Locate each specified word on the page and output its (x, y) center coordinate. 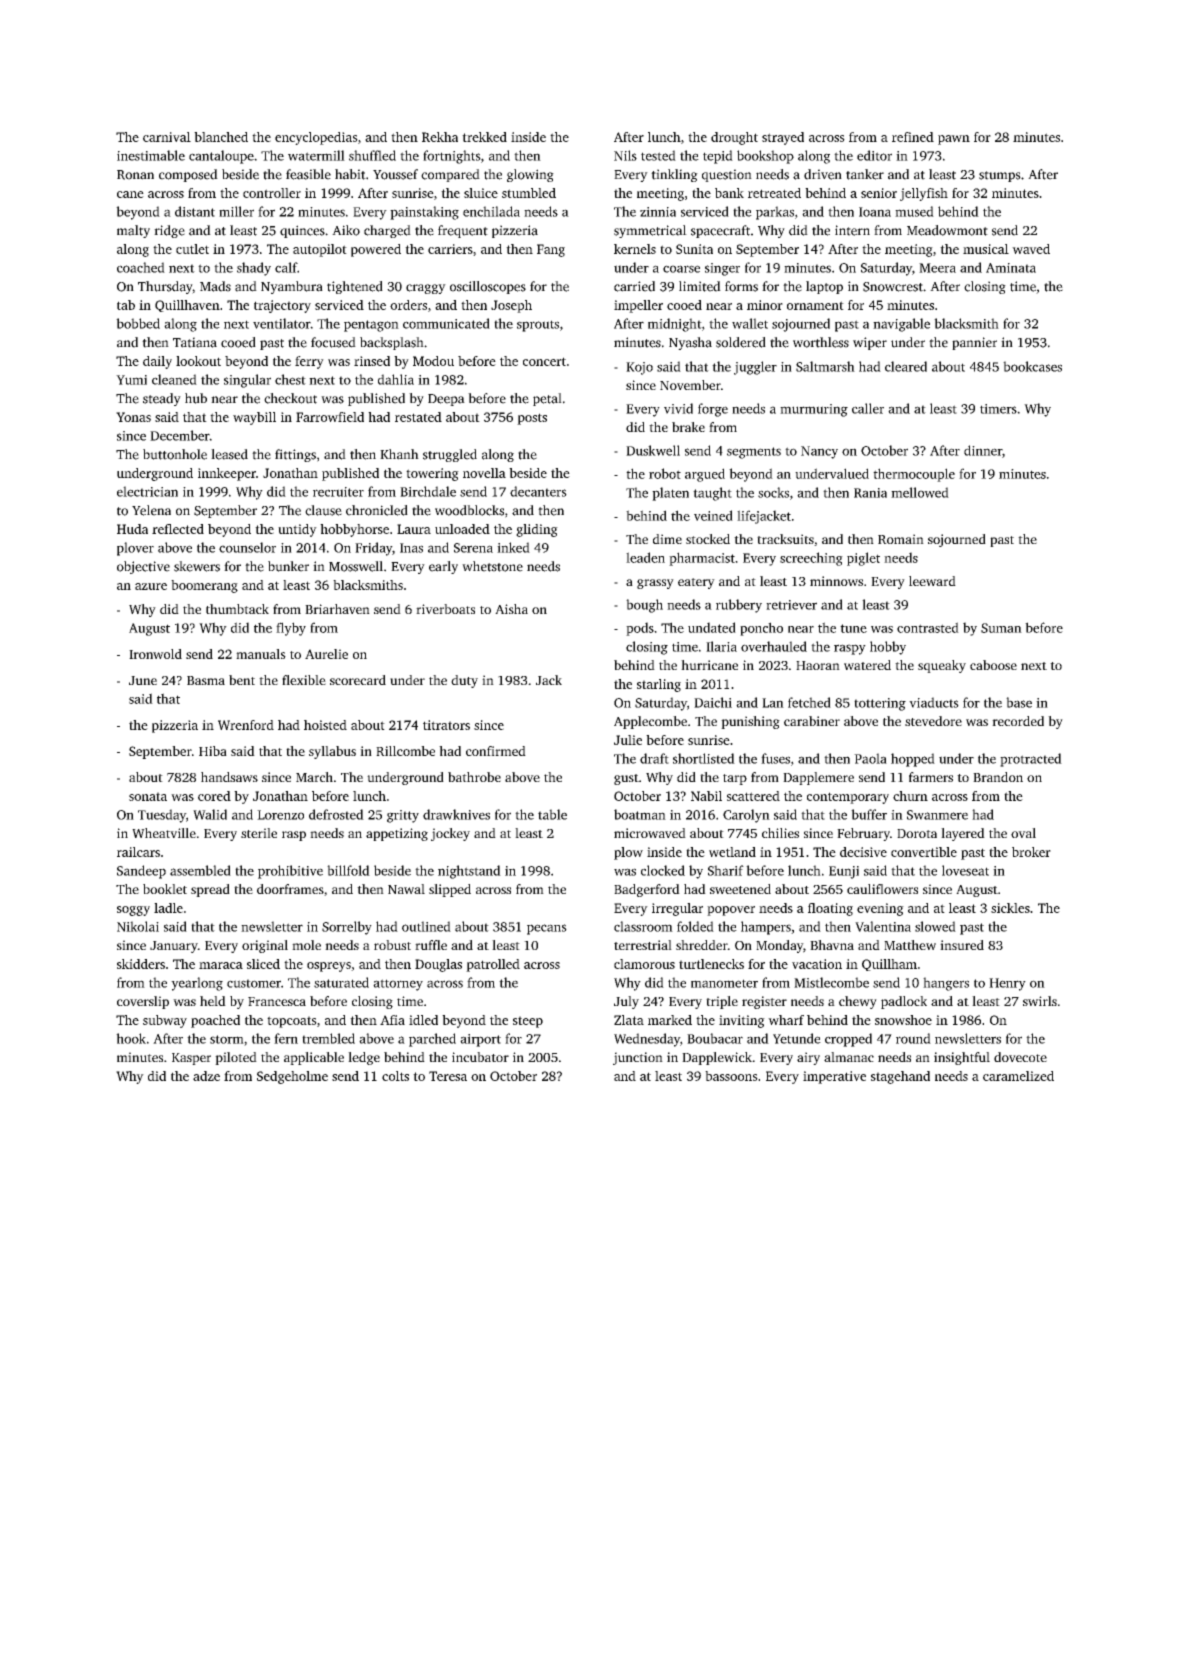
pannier (974, 343)
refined (913, 137)
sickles (1010, 908)
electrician (147, 491)
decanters (538, 491)
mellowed (920, 492)
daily (157, 362)
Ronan (135, 175)
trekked (484, 137)
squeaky (942, 666)
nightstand (469, 872)
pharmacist (702, 559)
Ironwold (155, 654)
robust (392, 945)
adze (206, 1076)
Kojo (639, 368)
